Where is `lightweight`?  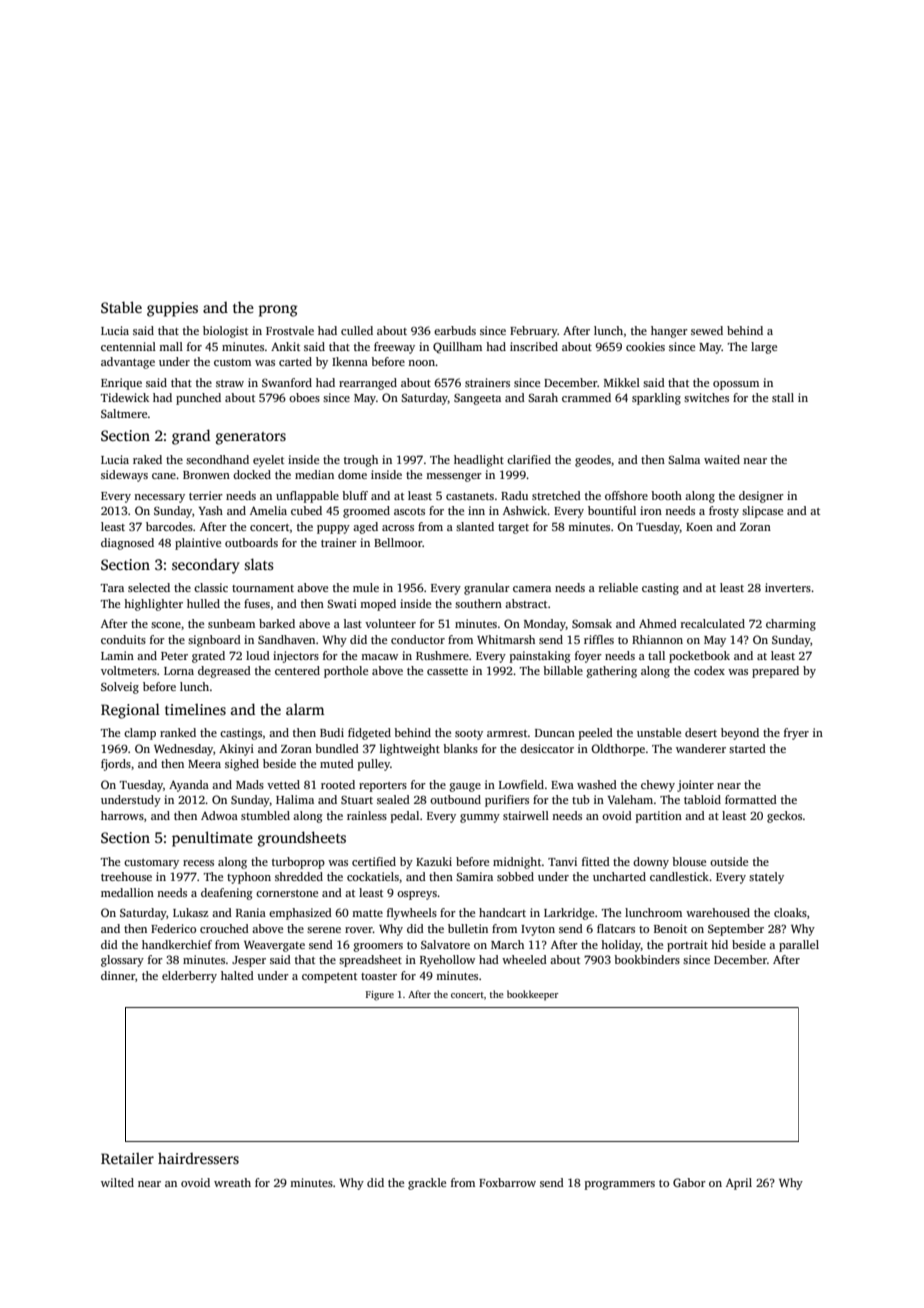 lightweight is located at coordinates (410, 750).
